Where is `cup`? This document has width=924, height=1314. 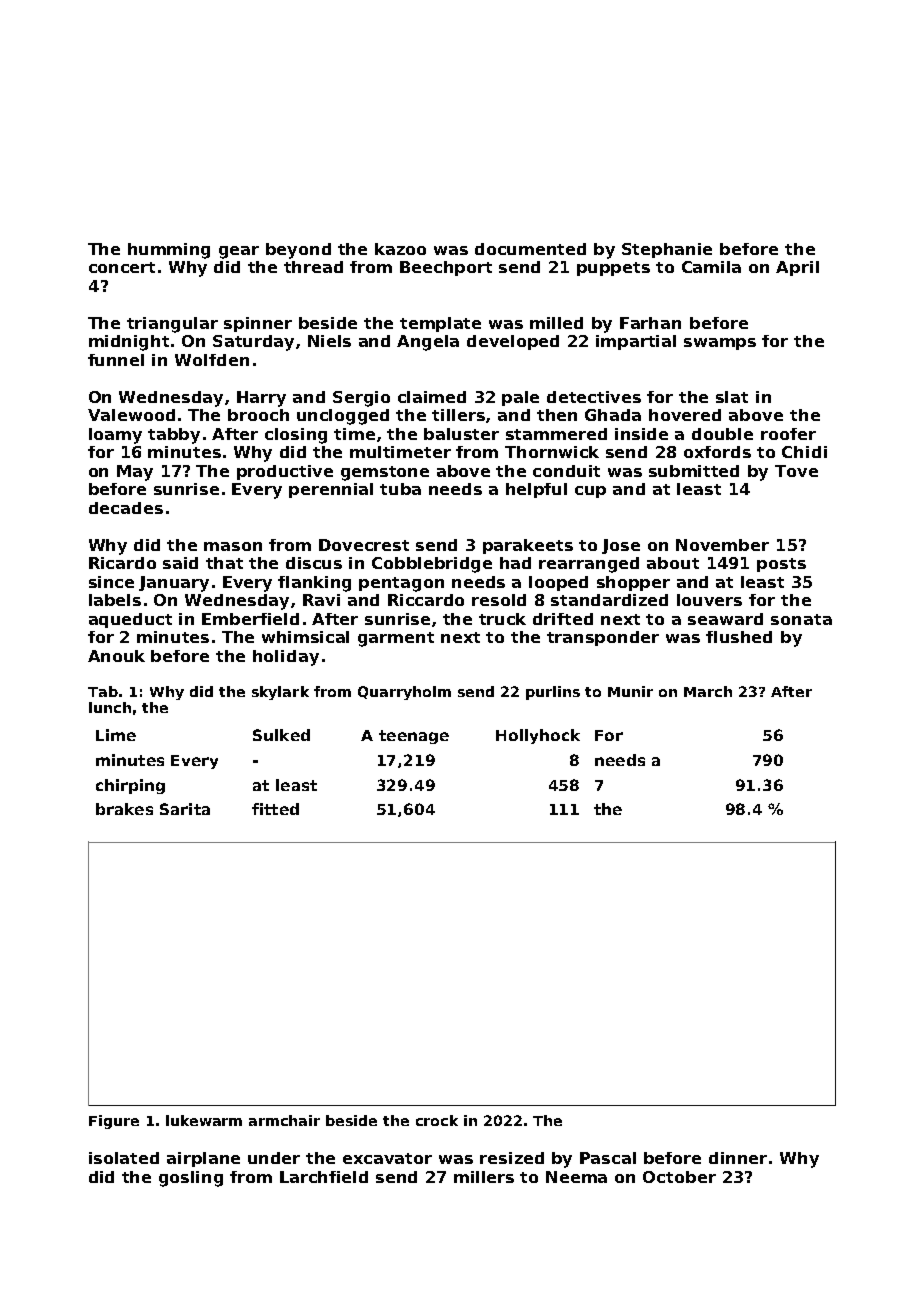
cup is located at coordinates (590, 492).
